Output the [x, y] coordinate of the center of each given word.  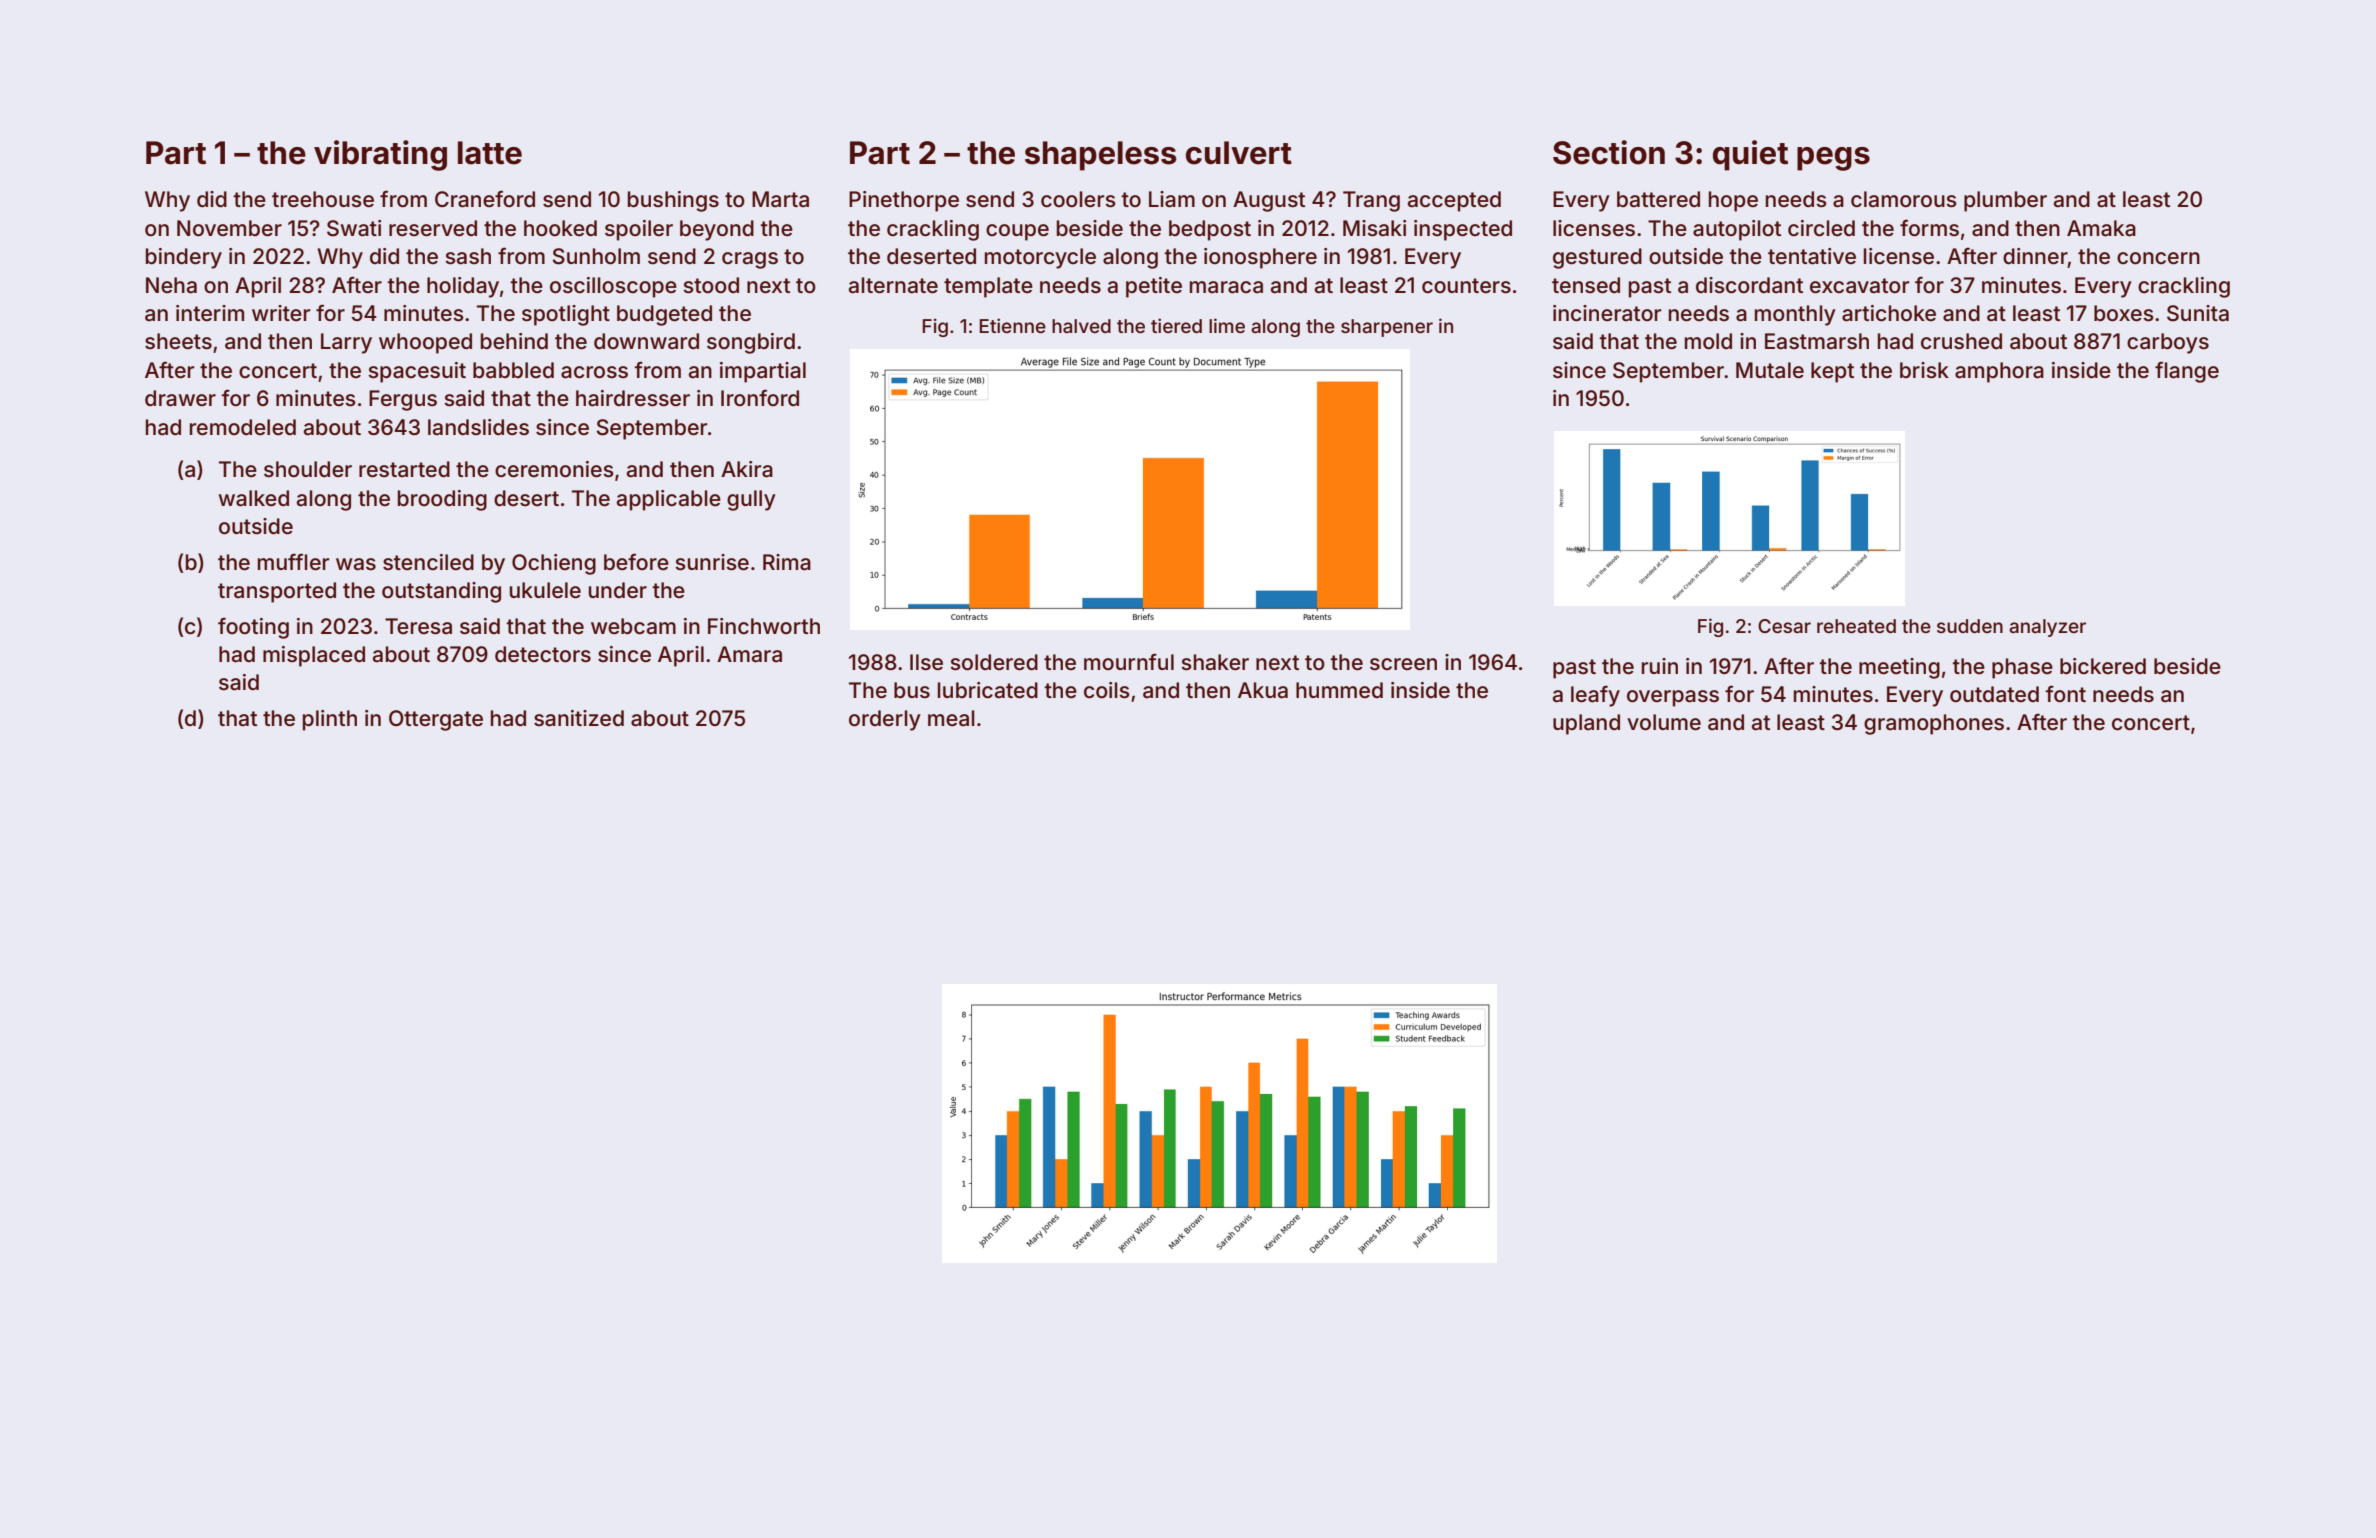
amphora [1999, 372]
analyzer [2047, 628]
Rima [787, 562]
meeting [1899, 668]
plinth [330, 720]
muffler [293, 561]
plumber [2005, 201]
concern [2158, 258]
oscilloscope [613, 287]
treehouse [323, 199]
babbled [513, 370]
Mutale [1770, 370]
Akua [1263, 690]
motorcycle [1040, 258]
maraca [1226, 287]
